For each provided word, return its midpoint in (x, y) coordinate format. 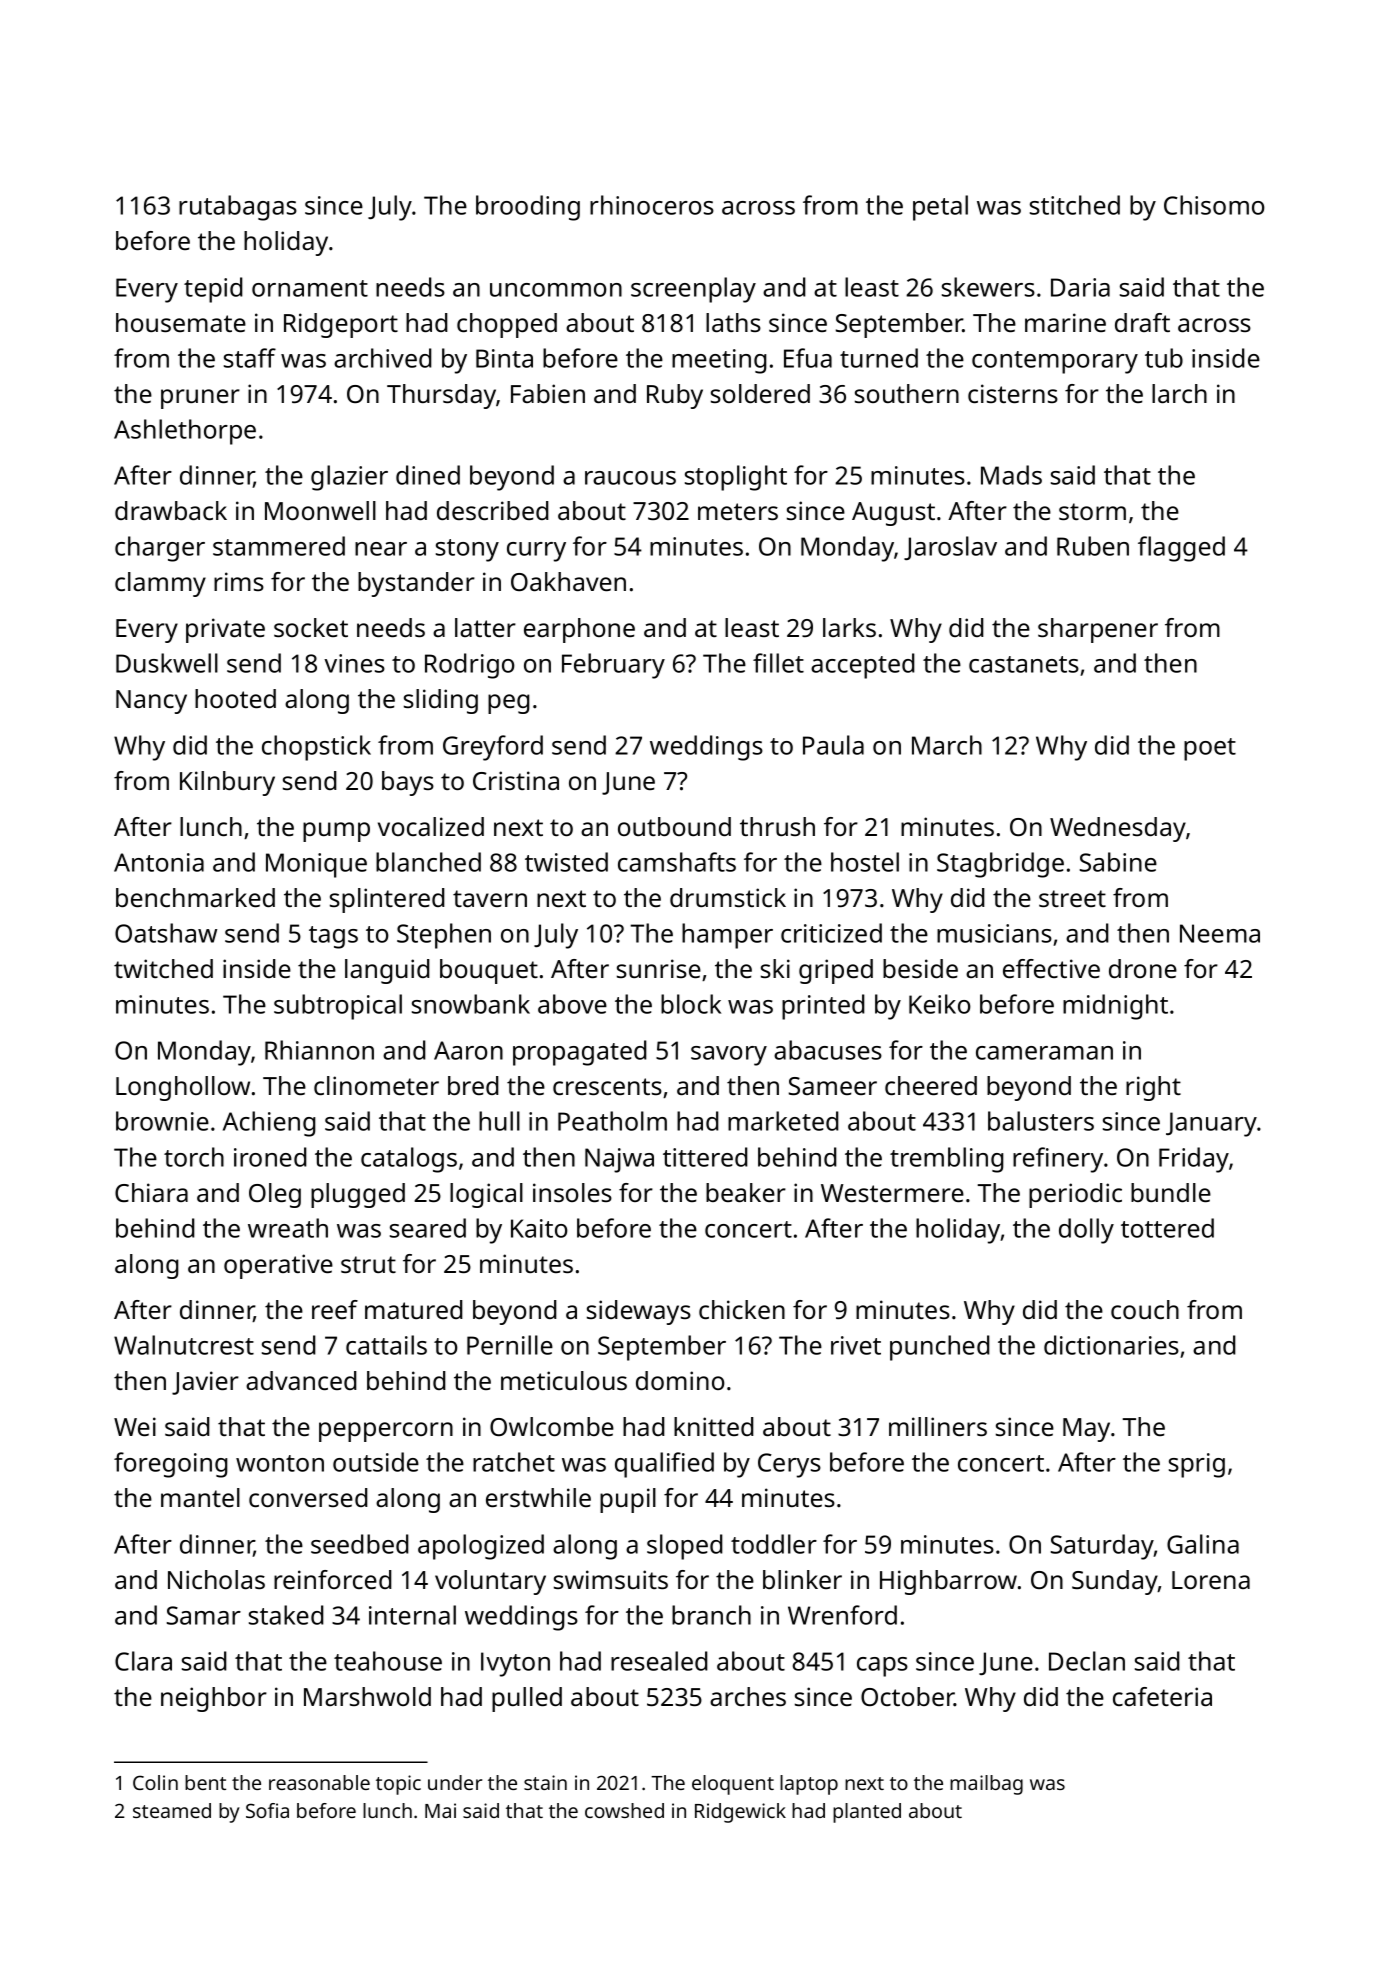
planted (867, 1813)
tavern (490, 898)
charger (160, 549)
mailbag (986, 1785)
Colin (155, 1782)
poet (1210, 749)
